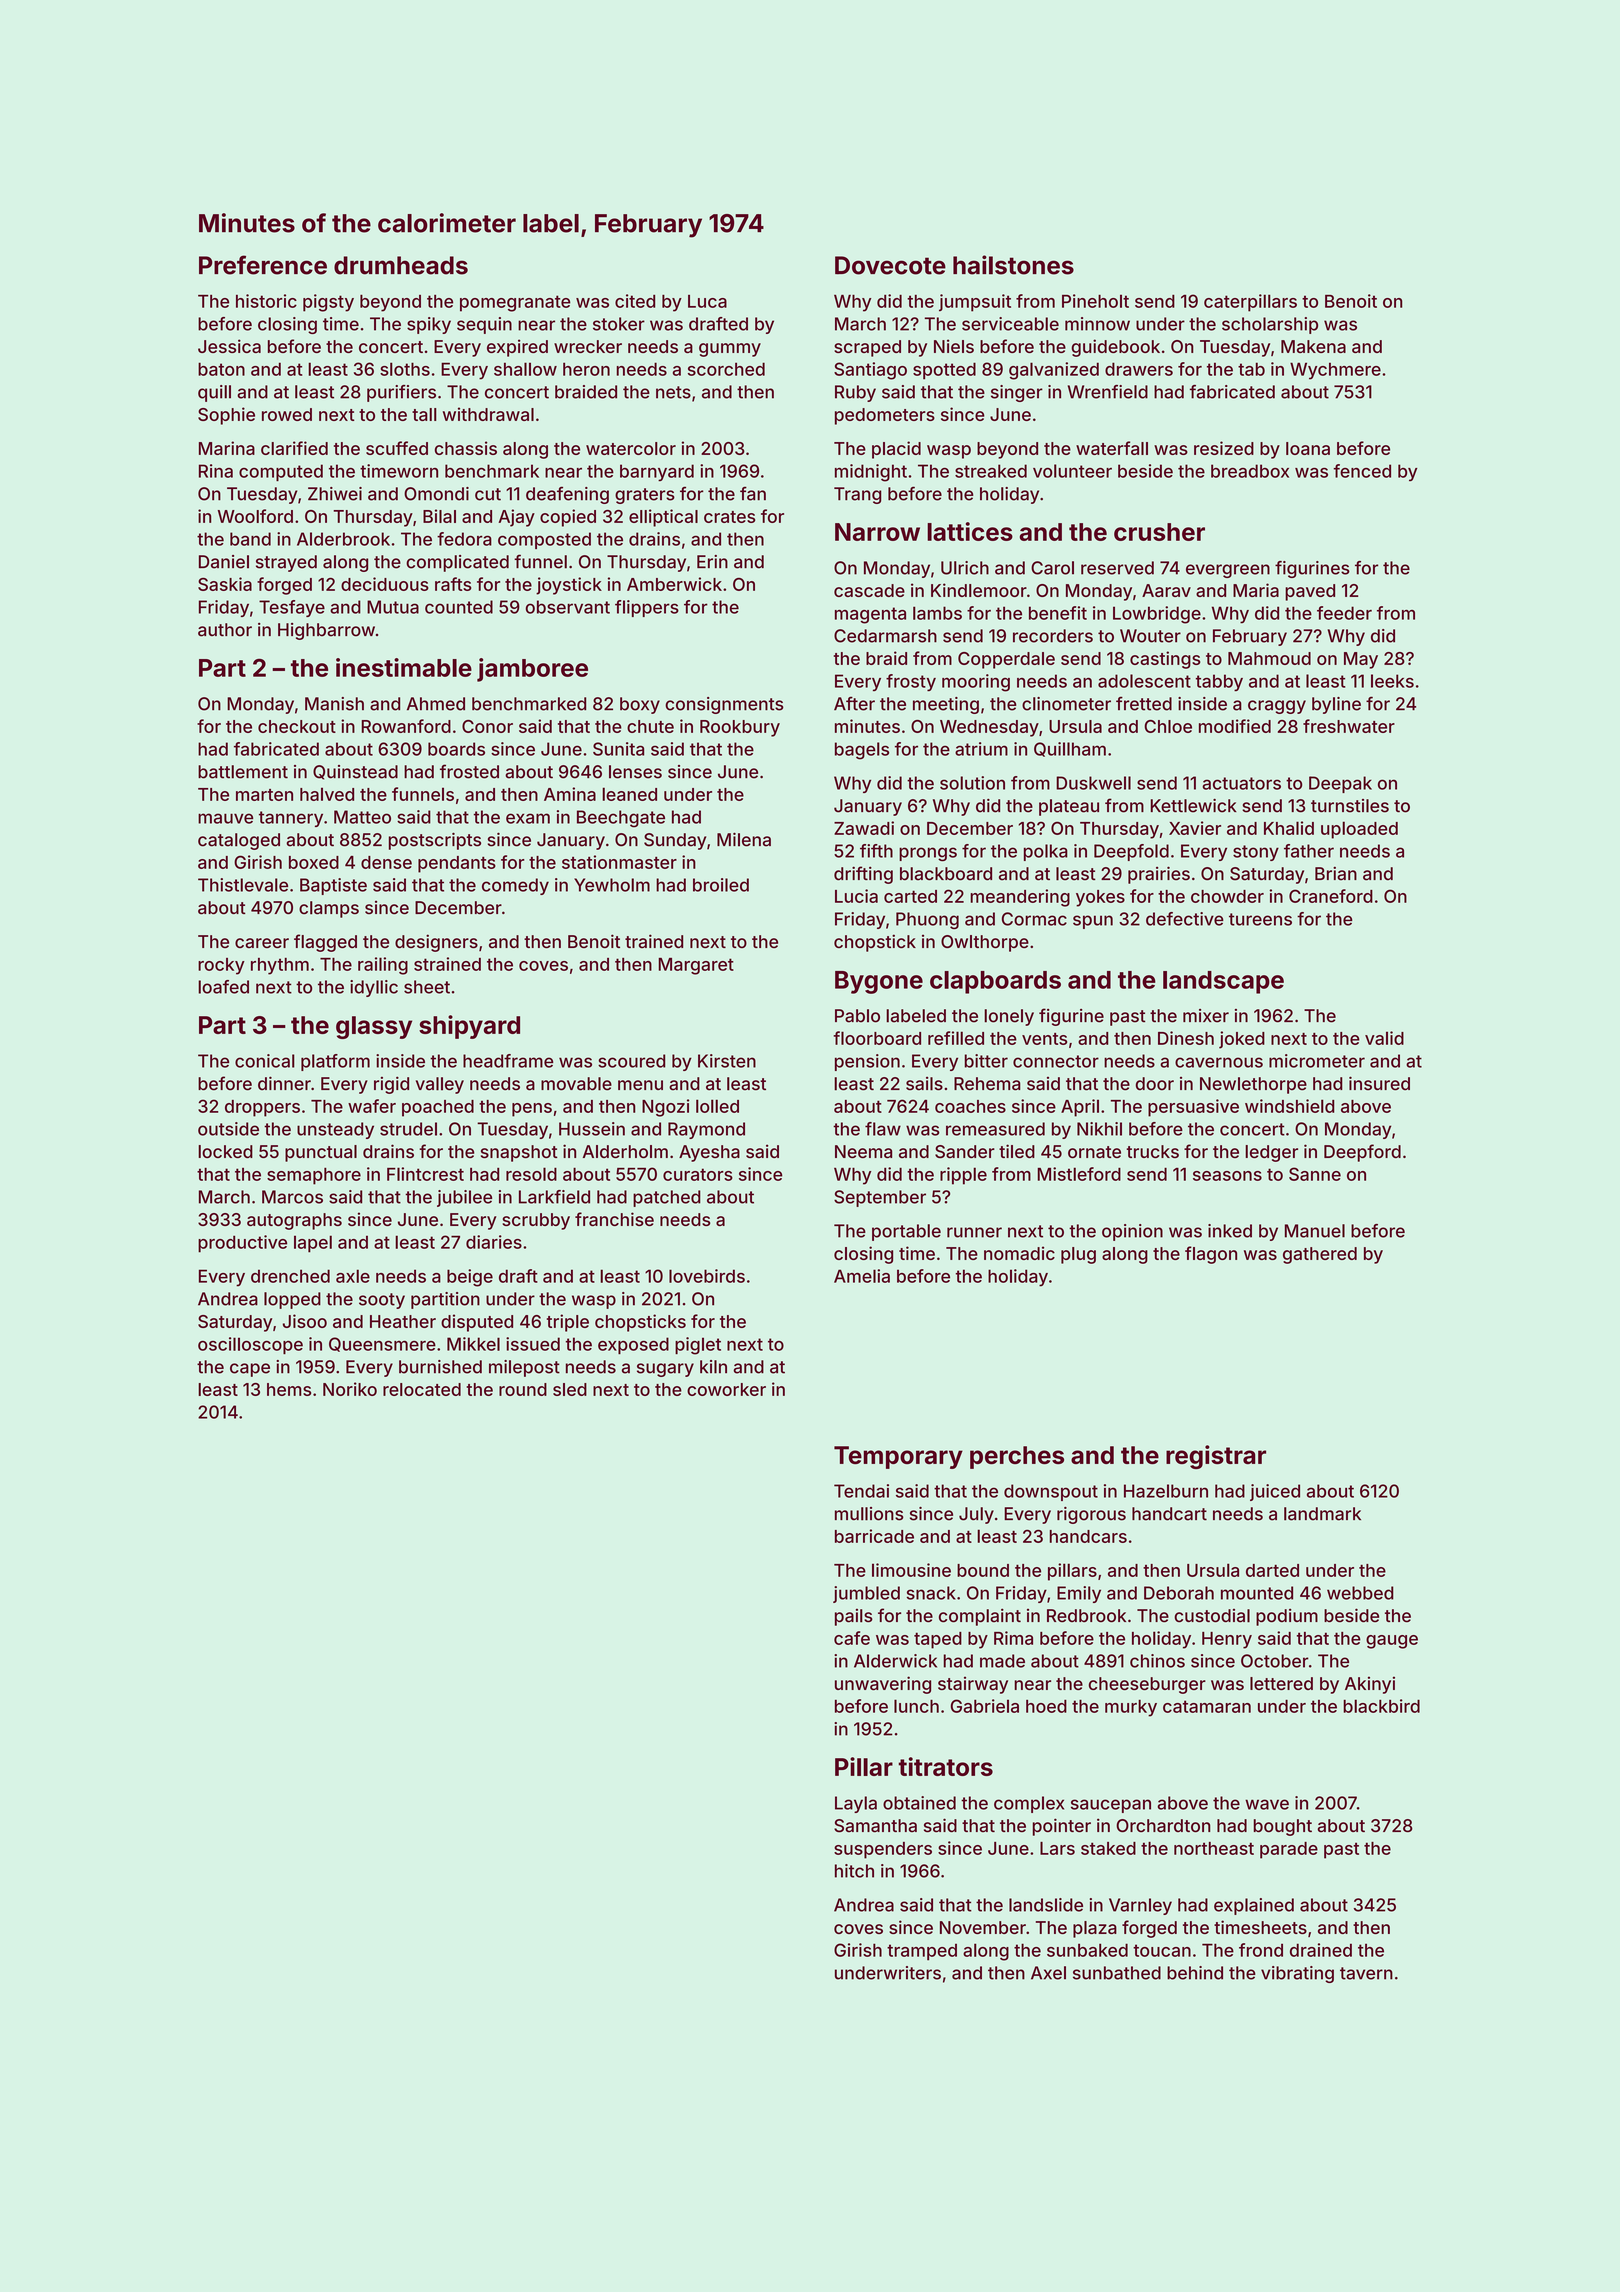 The height and width of the screenshot is (2292, 1620). I want to click on Layla, so click(856, 1804).
